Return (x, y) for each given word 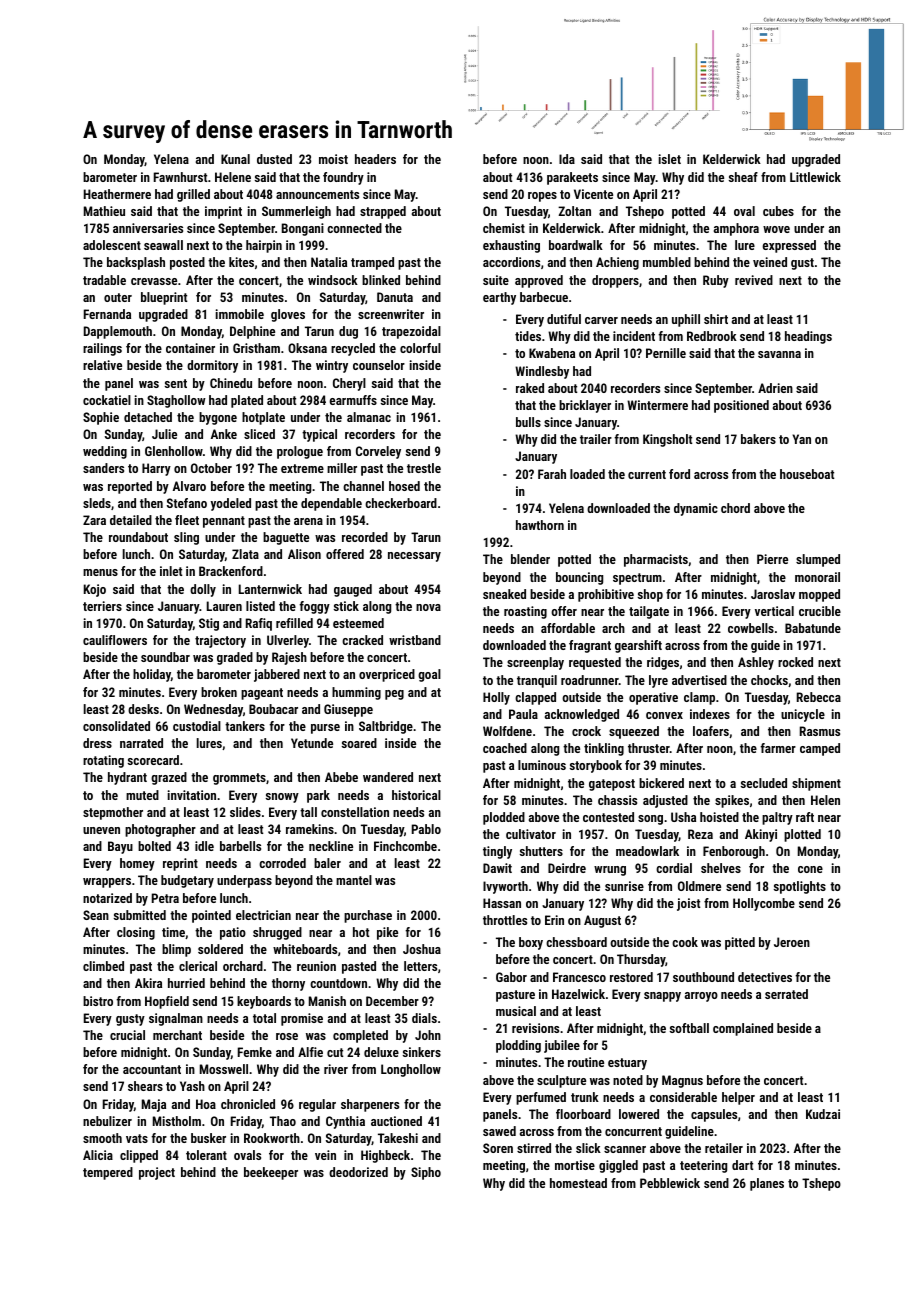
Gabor (511, 977)
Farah (552, 474)
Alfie (310, 1052)
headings (808, 337)
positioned (741, 406)
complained (743, 1029)
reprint (180, 864)
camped (820, 749)
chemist (504, 228)
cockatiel (107, 400)
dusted (274, 159)
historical (416, 795)
